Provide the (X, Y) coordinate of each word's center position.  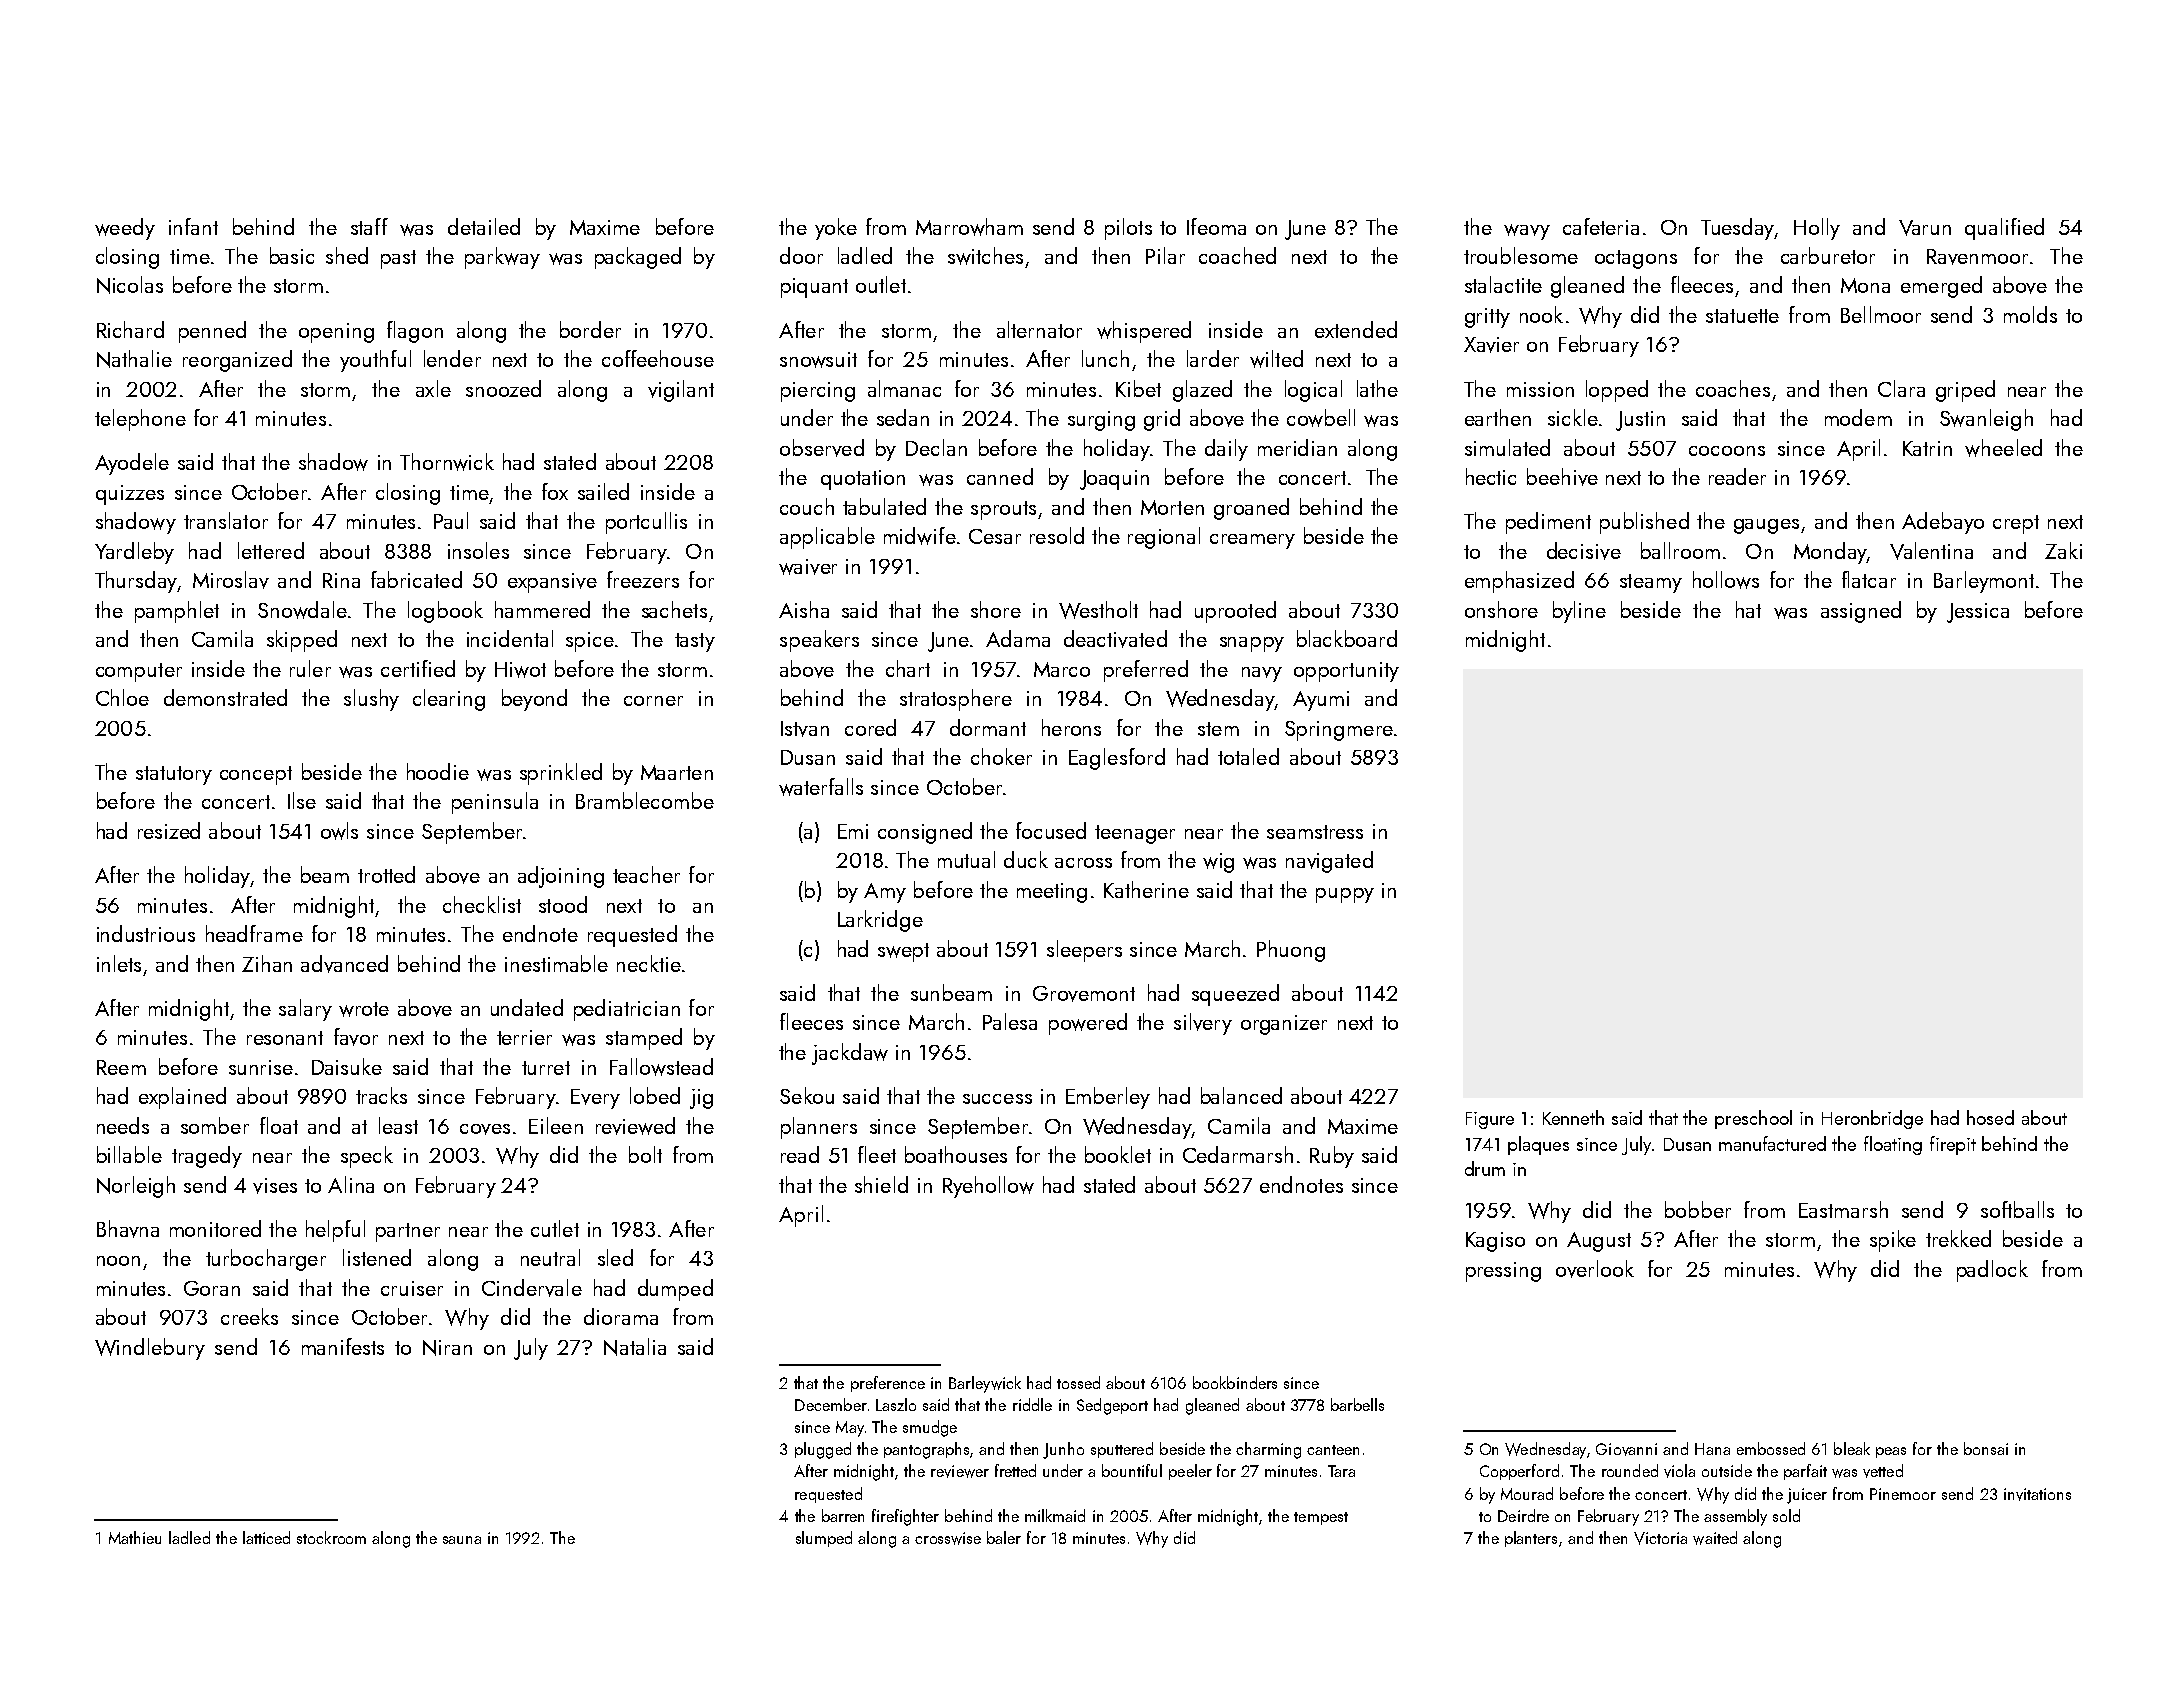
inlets (119, 963)
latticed (266, 1537)
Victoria (1660, 1538)
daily (1226, 450)
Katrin (1927, 448)
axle (433, 388)
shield (881, 1184)
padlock (1992, 1271)
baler (1004, 1537)
